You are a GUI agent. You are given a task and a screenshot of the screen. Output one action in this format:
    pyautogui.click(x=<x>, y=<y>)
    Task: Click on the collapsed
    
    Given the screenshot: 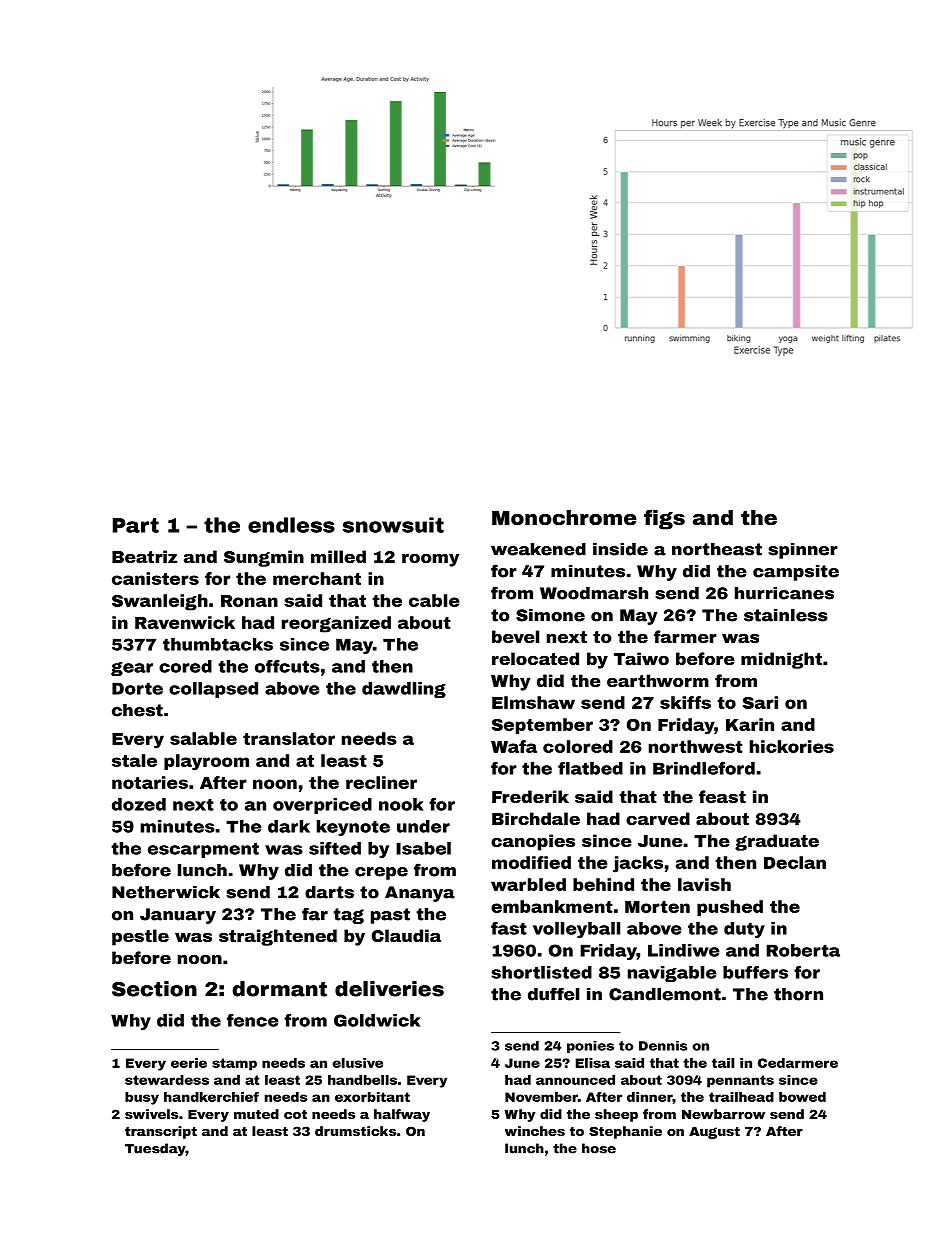 What is the action you would take?
    pyautogui.click(x=213, y=690)
